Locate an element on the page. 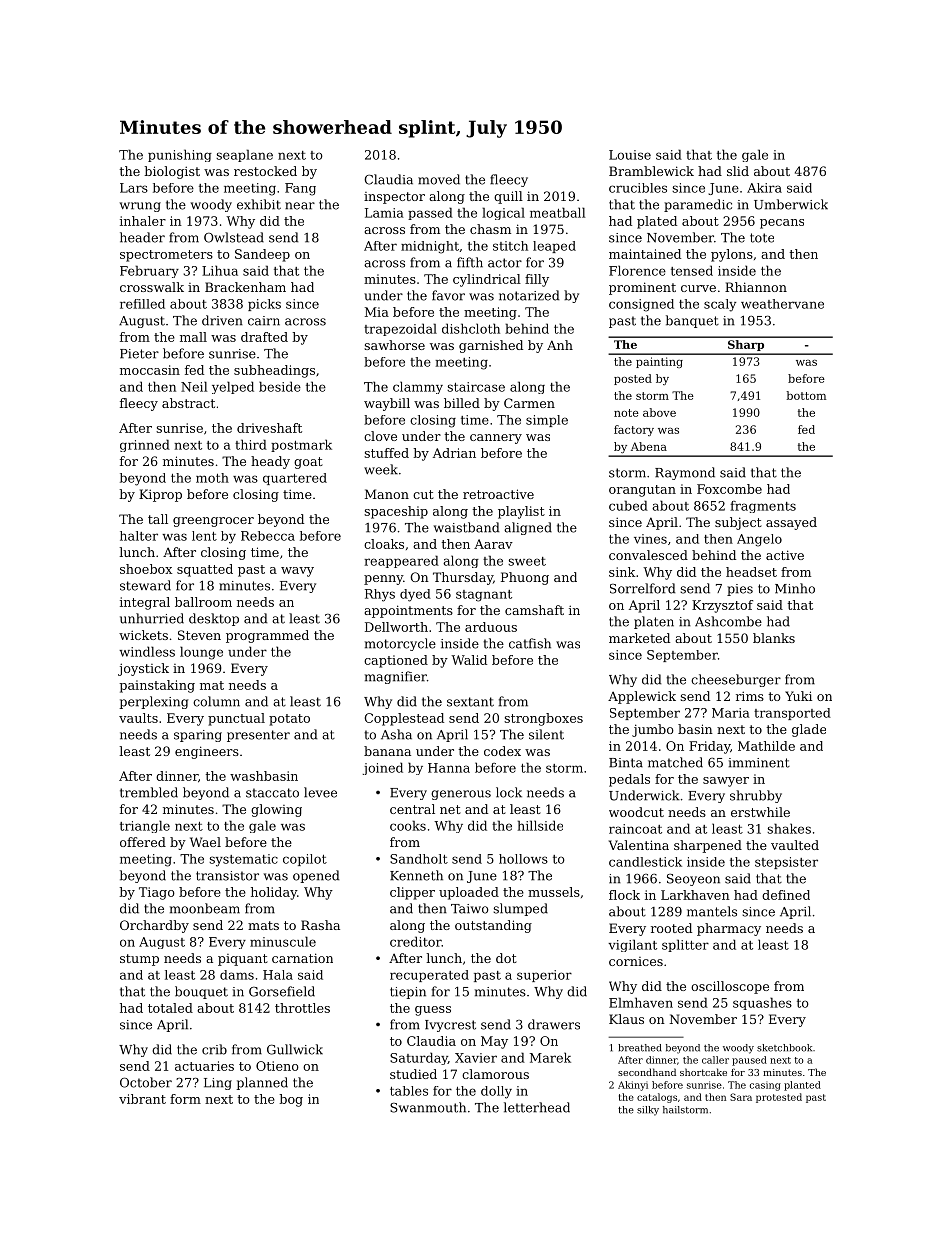  punishing is located at coordinates (180, 155).
